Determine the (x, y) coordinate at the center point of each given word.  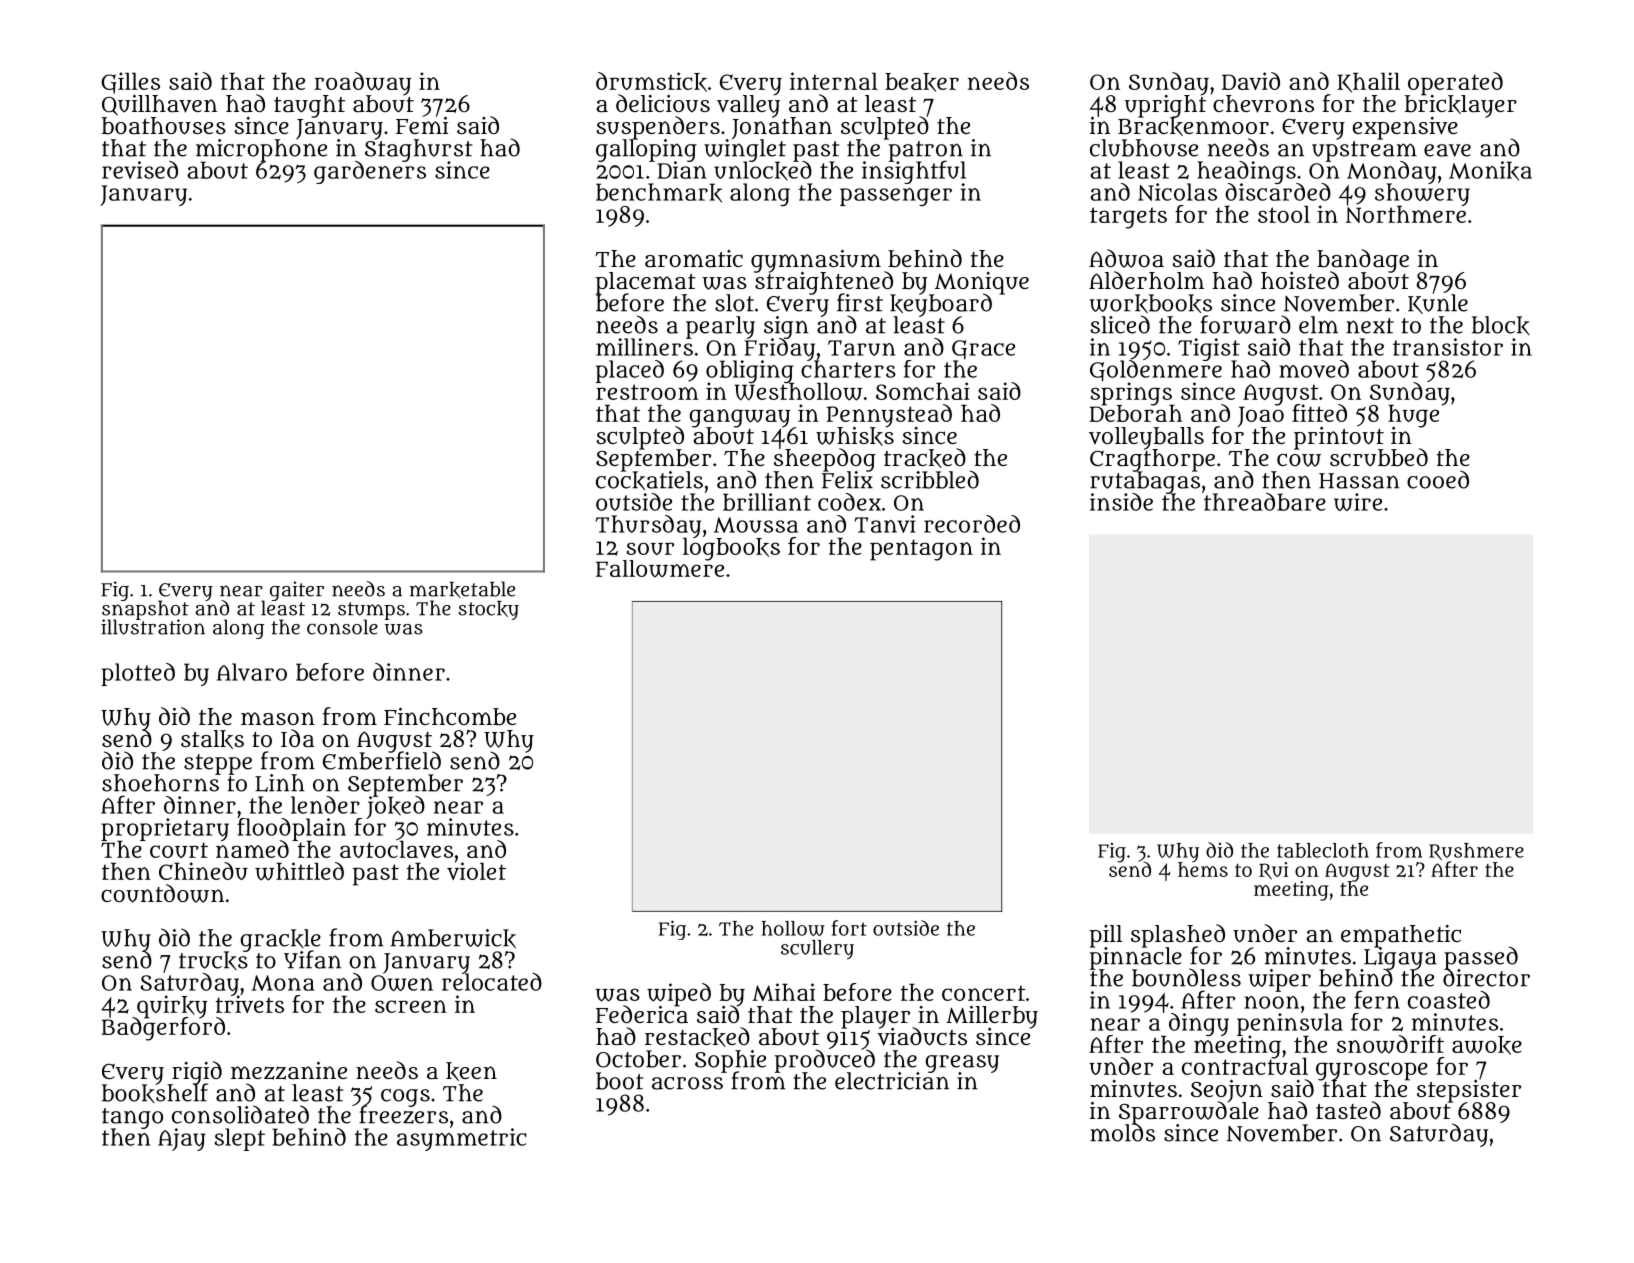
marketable (462, 589)
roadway (362, 83)
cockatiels (649, 480)
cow (1299, 460)
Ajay (182, 1139)
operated (1455, 83)
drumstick (651, 82)
